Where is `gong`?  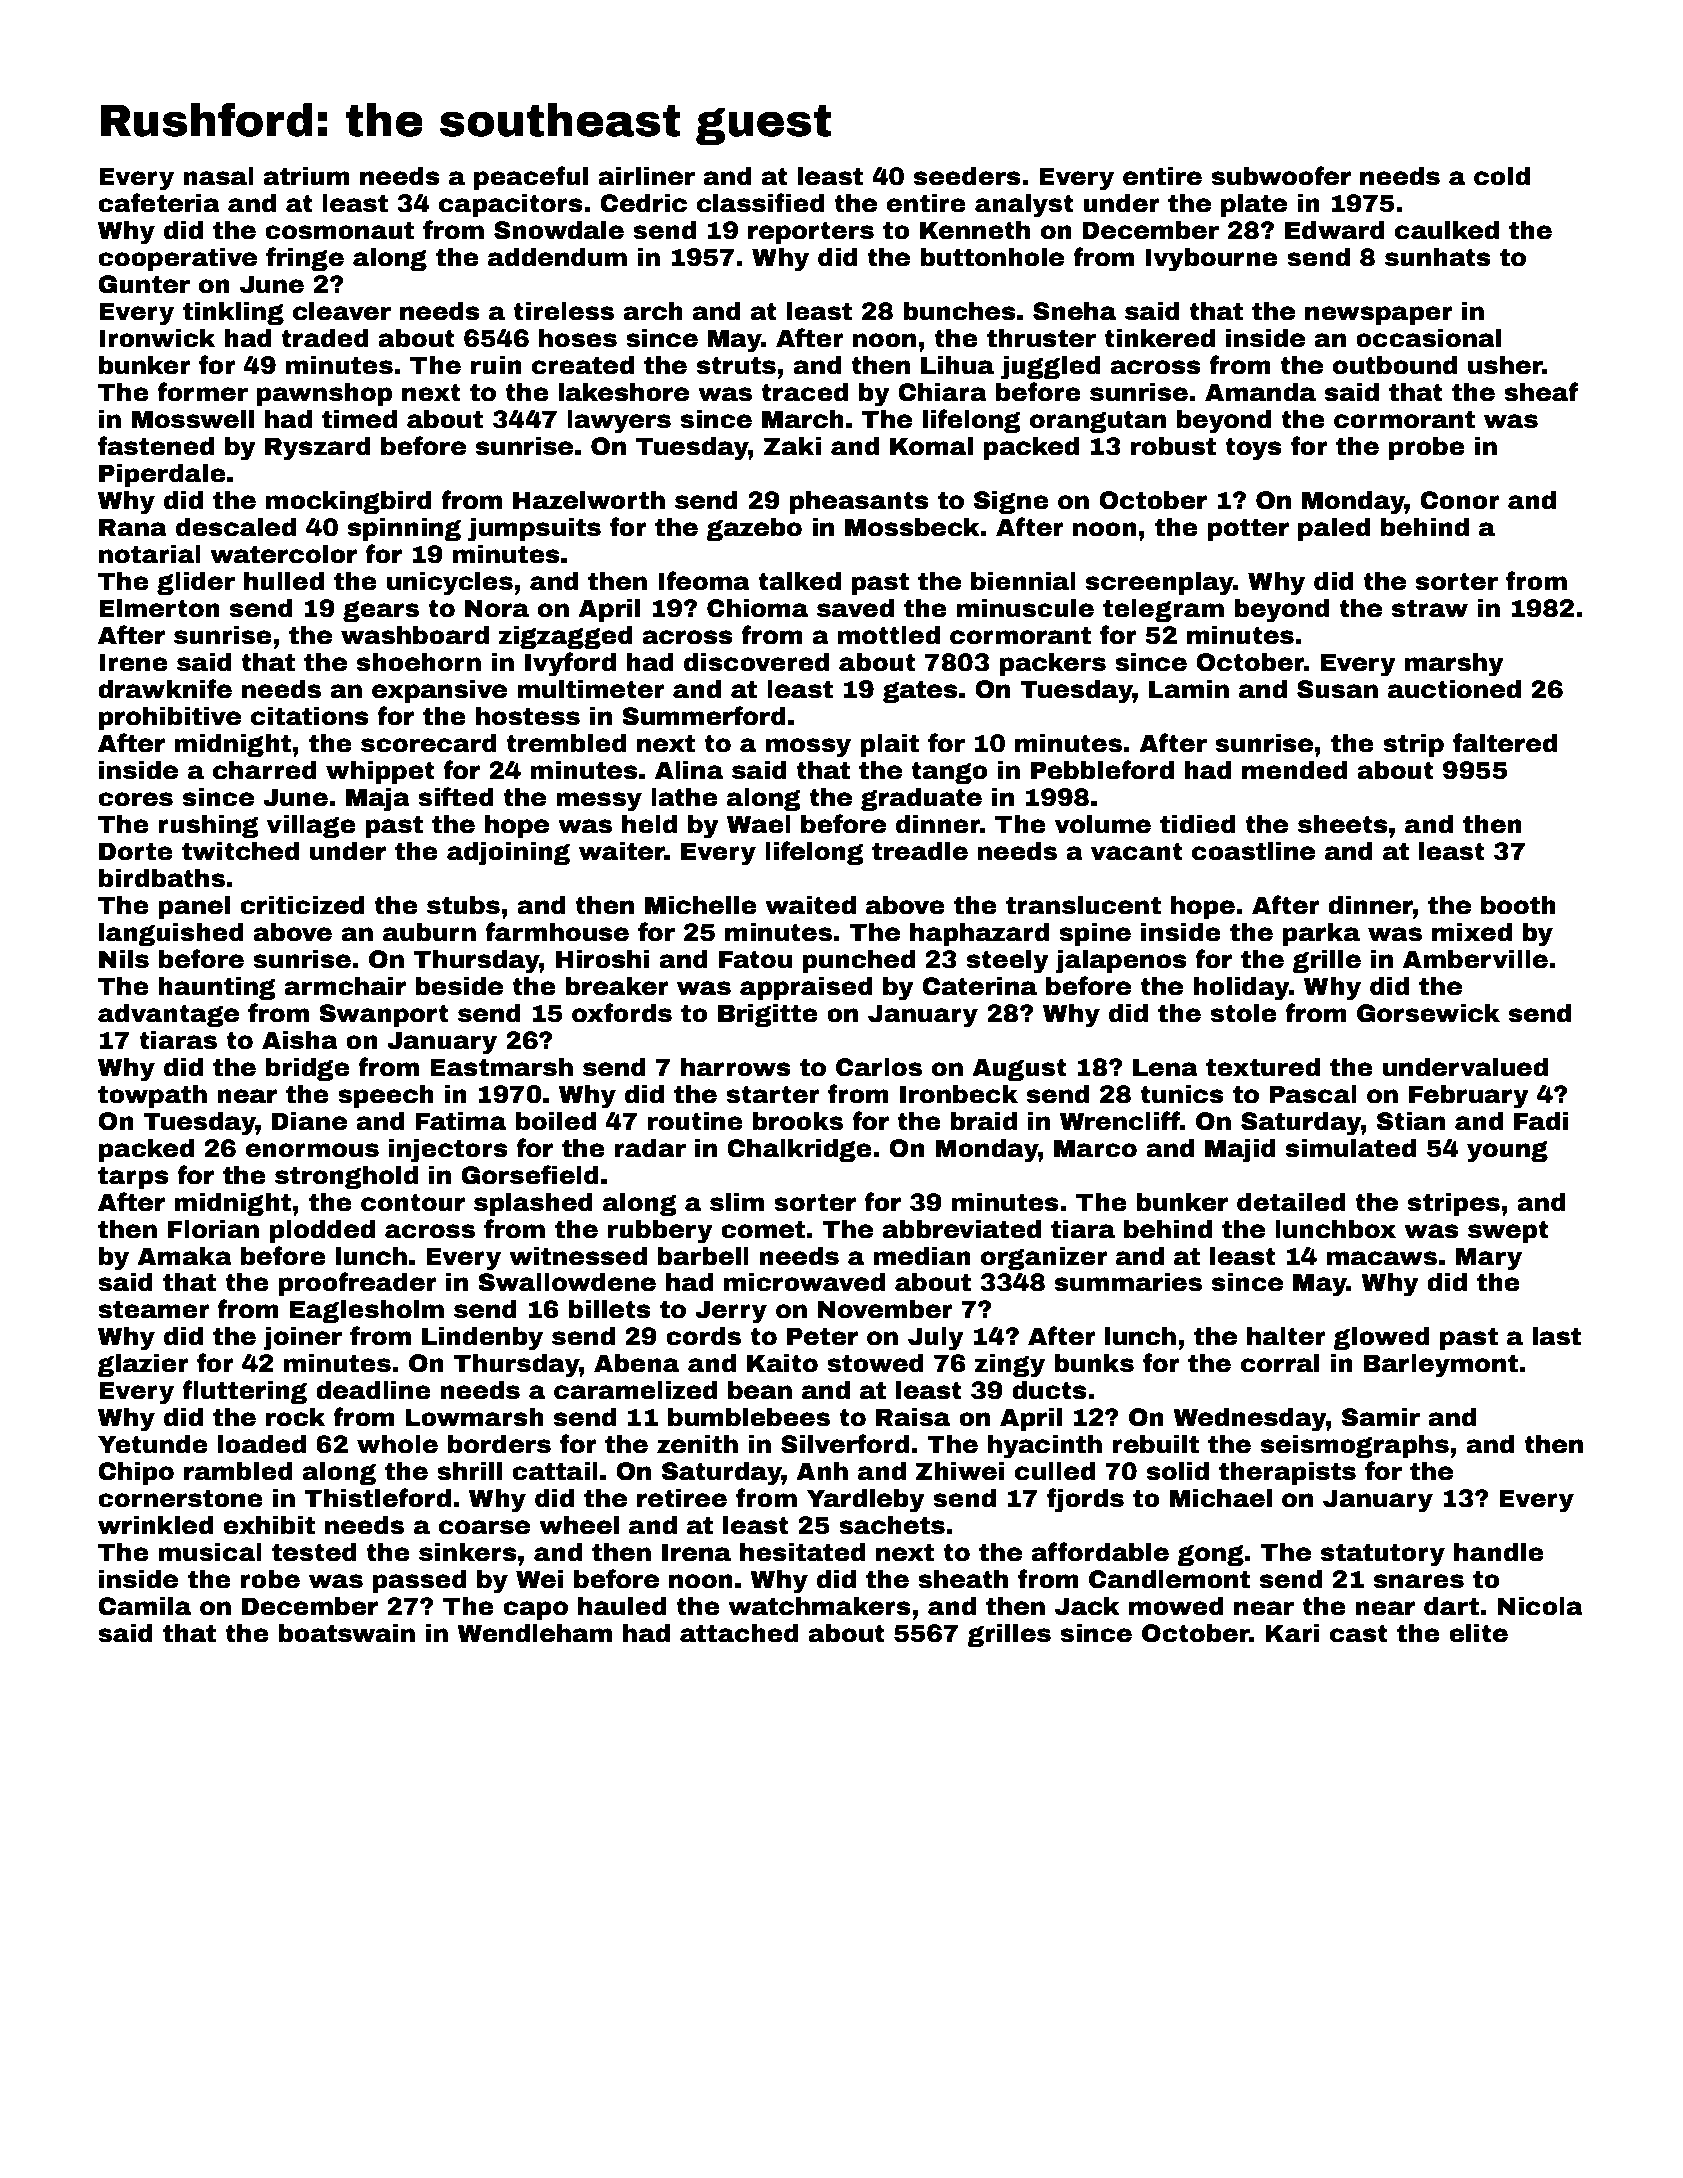
gong is located at coordinates (1211, 1555).
